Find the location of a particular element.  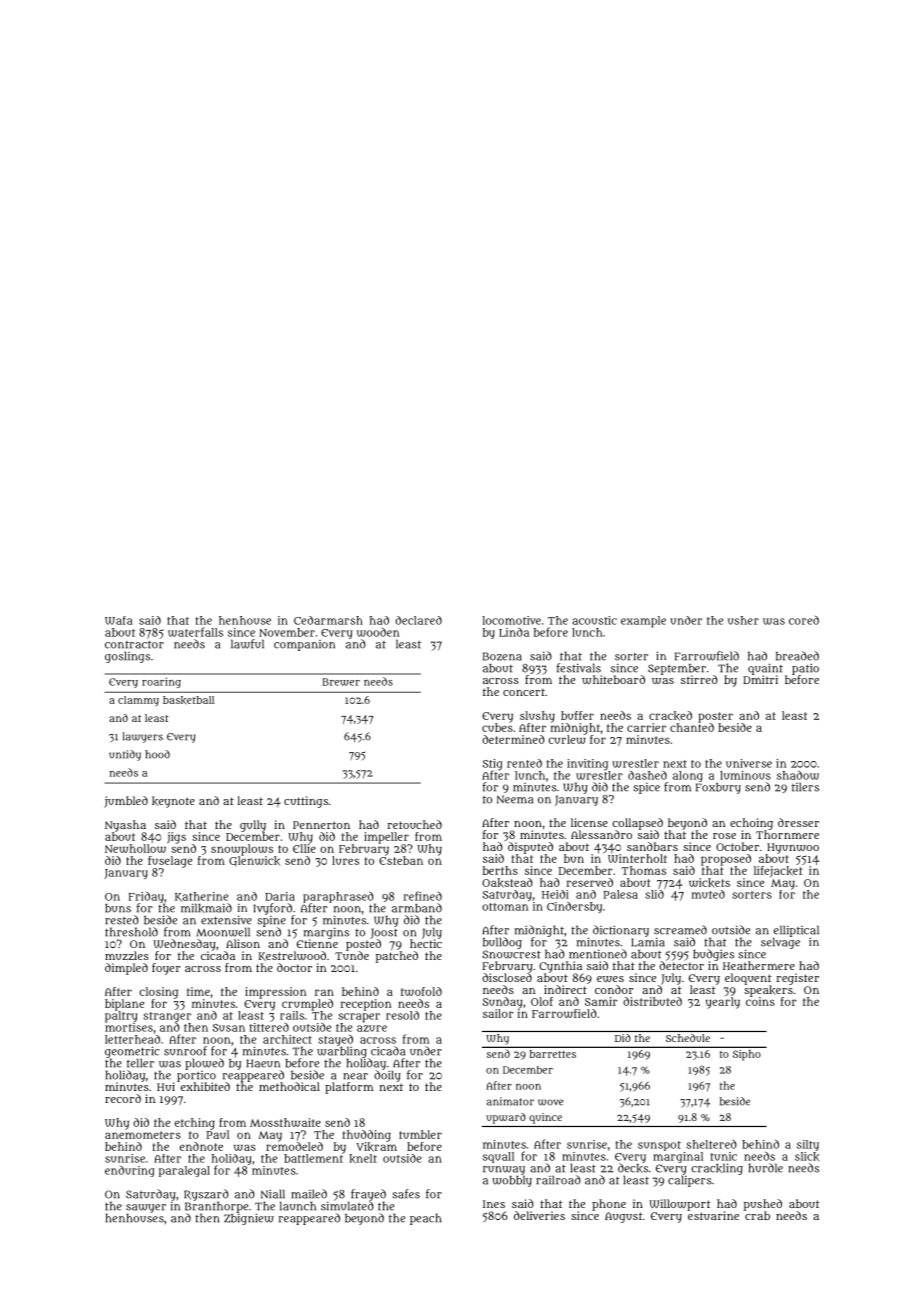

wooden is located at coordinates (378, 632).
